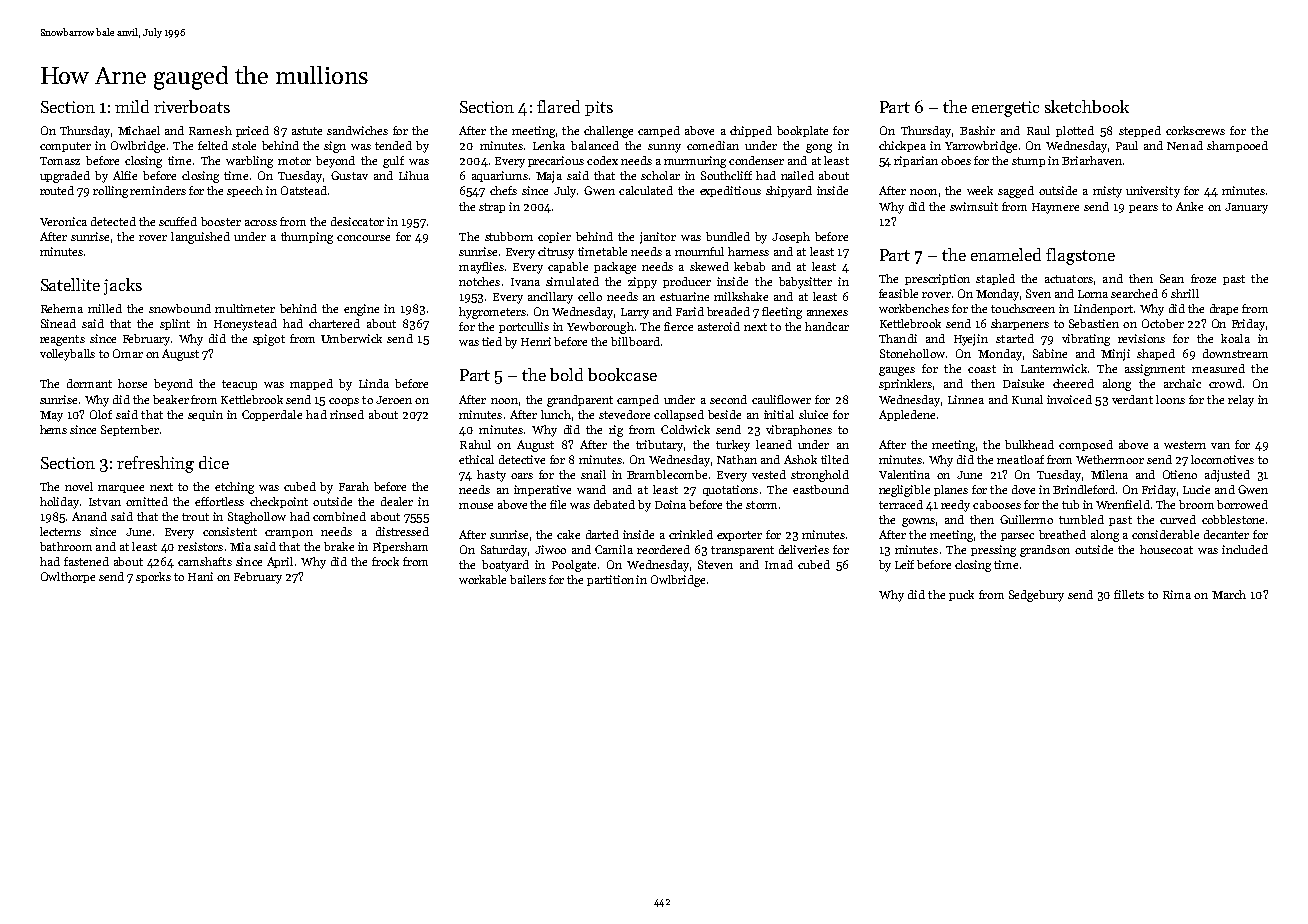 The width and height of the image is (1308, 924). What do you see at coordinates (192, 106) in the image?
I see `riverboats` at bounding box center [192, 106].
